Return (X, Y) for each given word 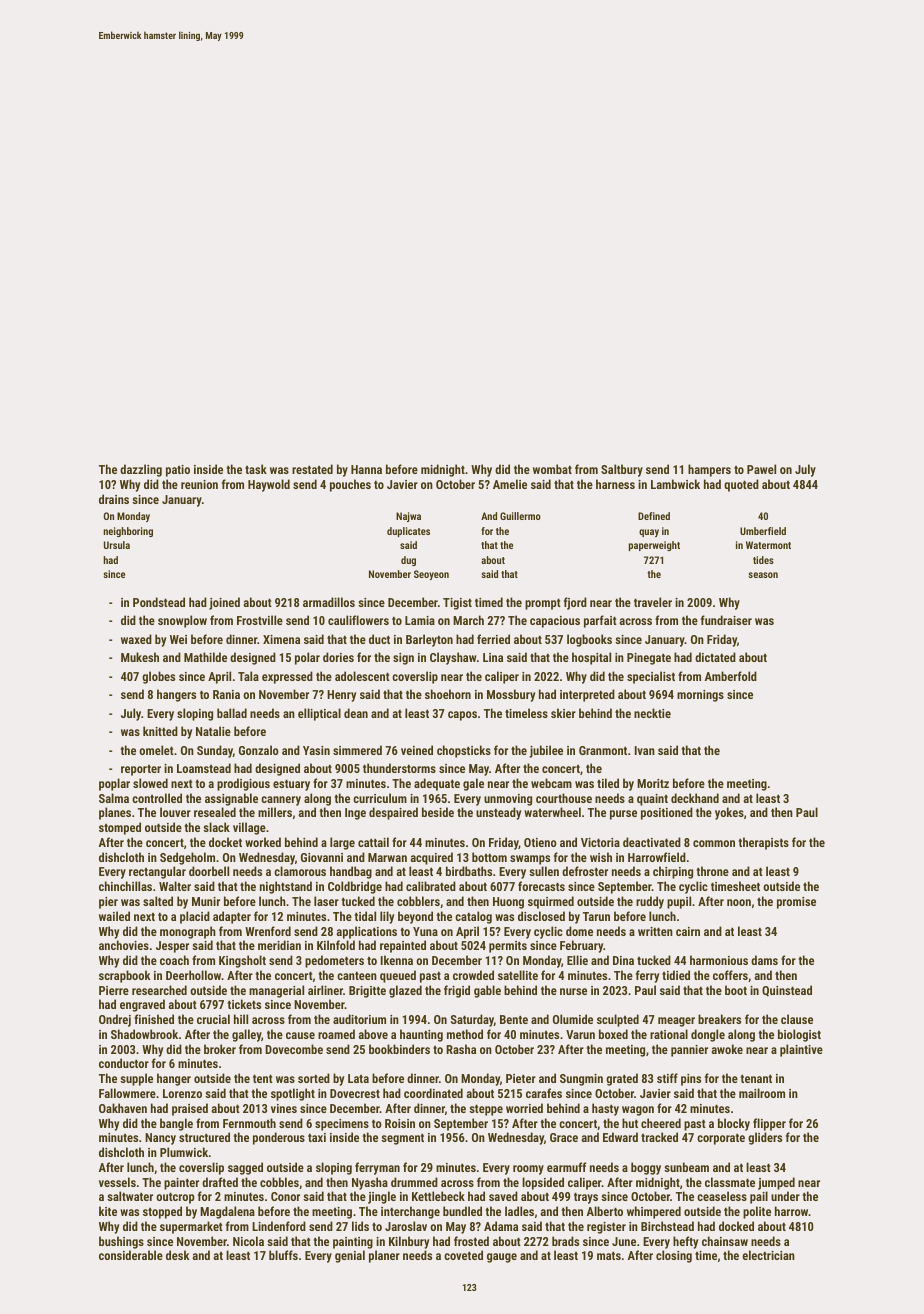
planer (384, 1256)
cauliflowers (358, 620)
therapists (764, 843)
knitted (160, 731)
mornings (700, 696)
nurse (573, 991)
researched (159, 990)
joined (224, 603)
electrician (768, 1255)
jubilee (546, 751)
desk (177, 1255)
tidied (676, 975)
